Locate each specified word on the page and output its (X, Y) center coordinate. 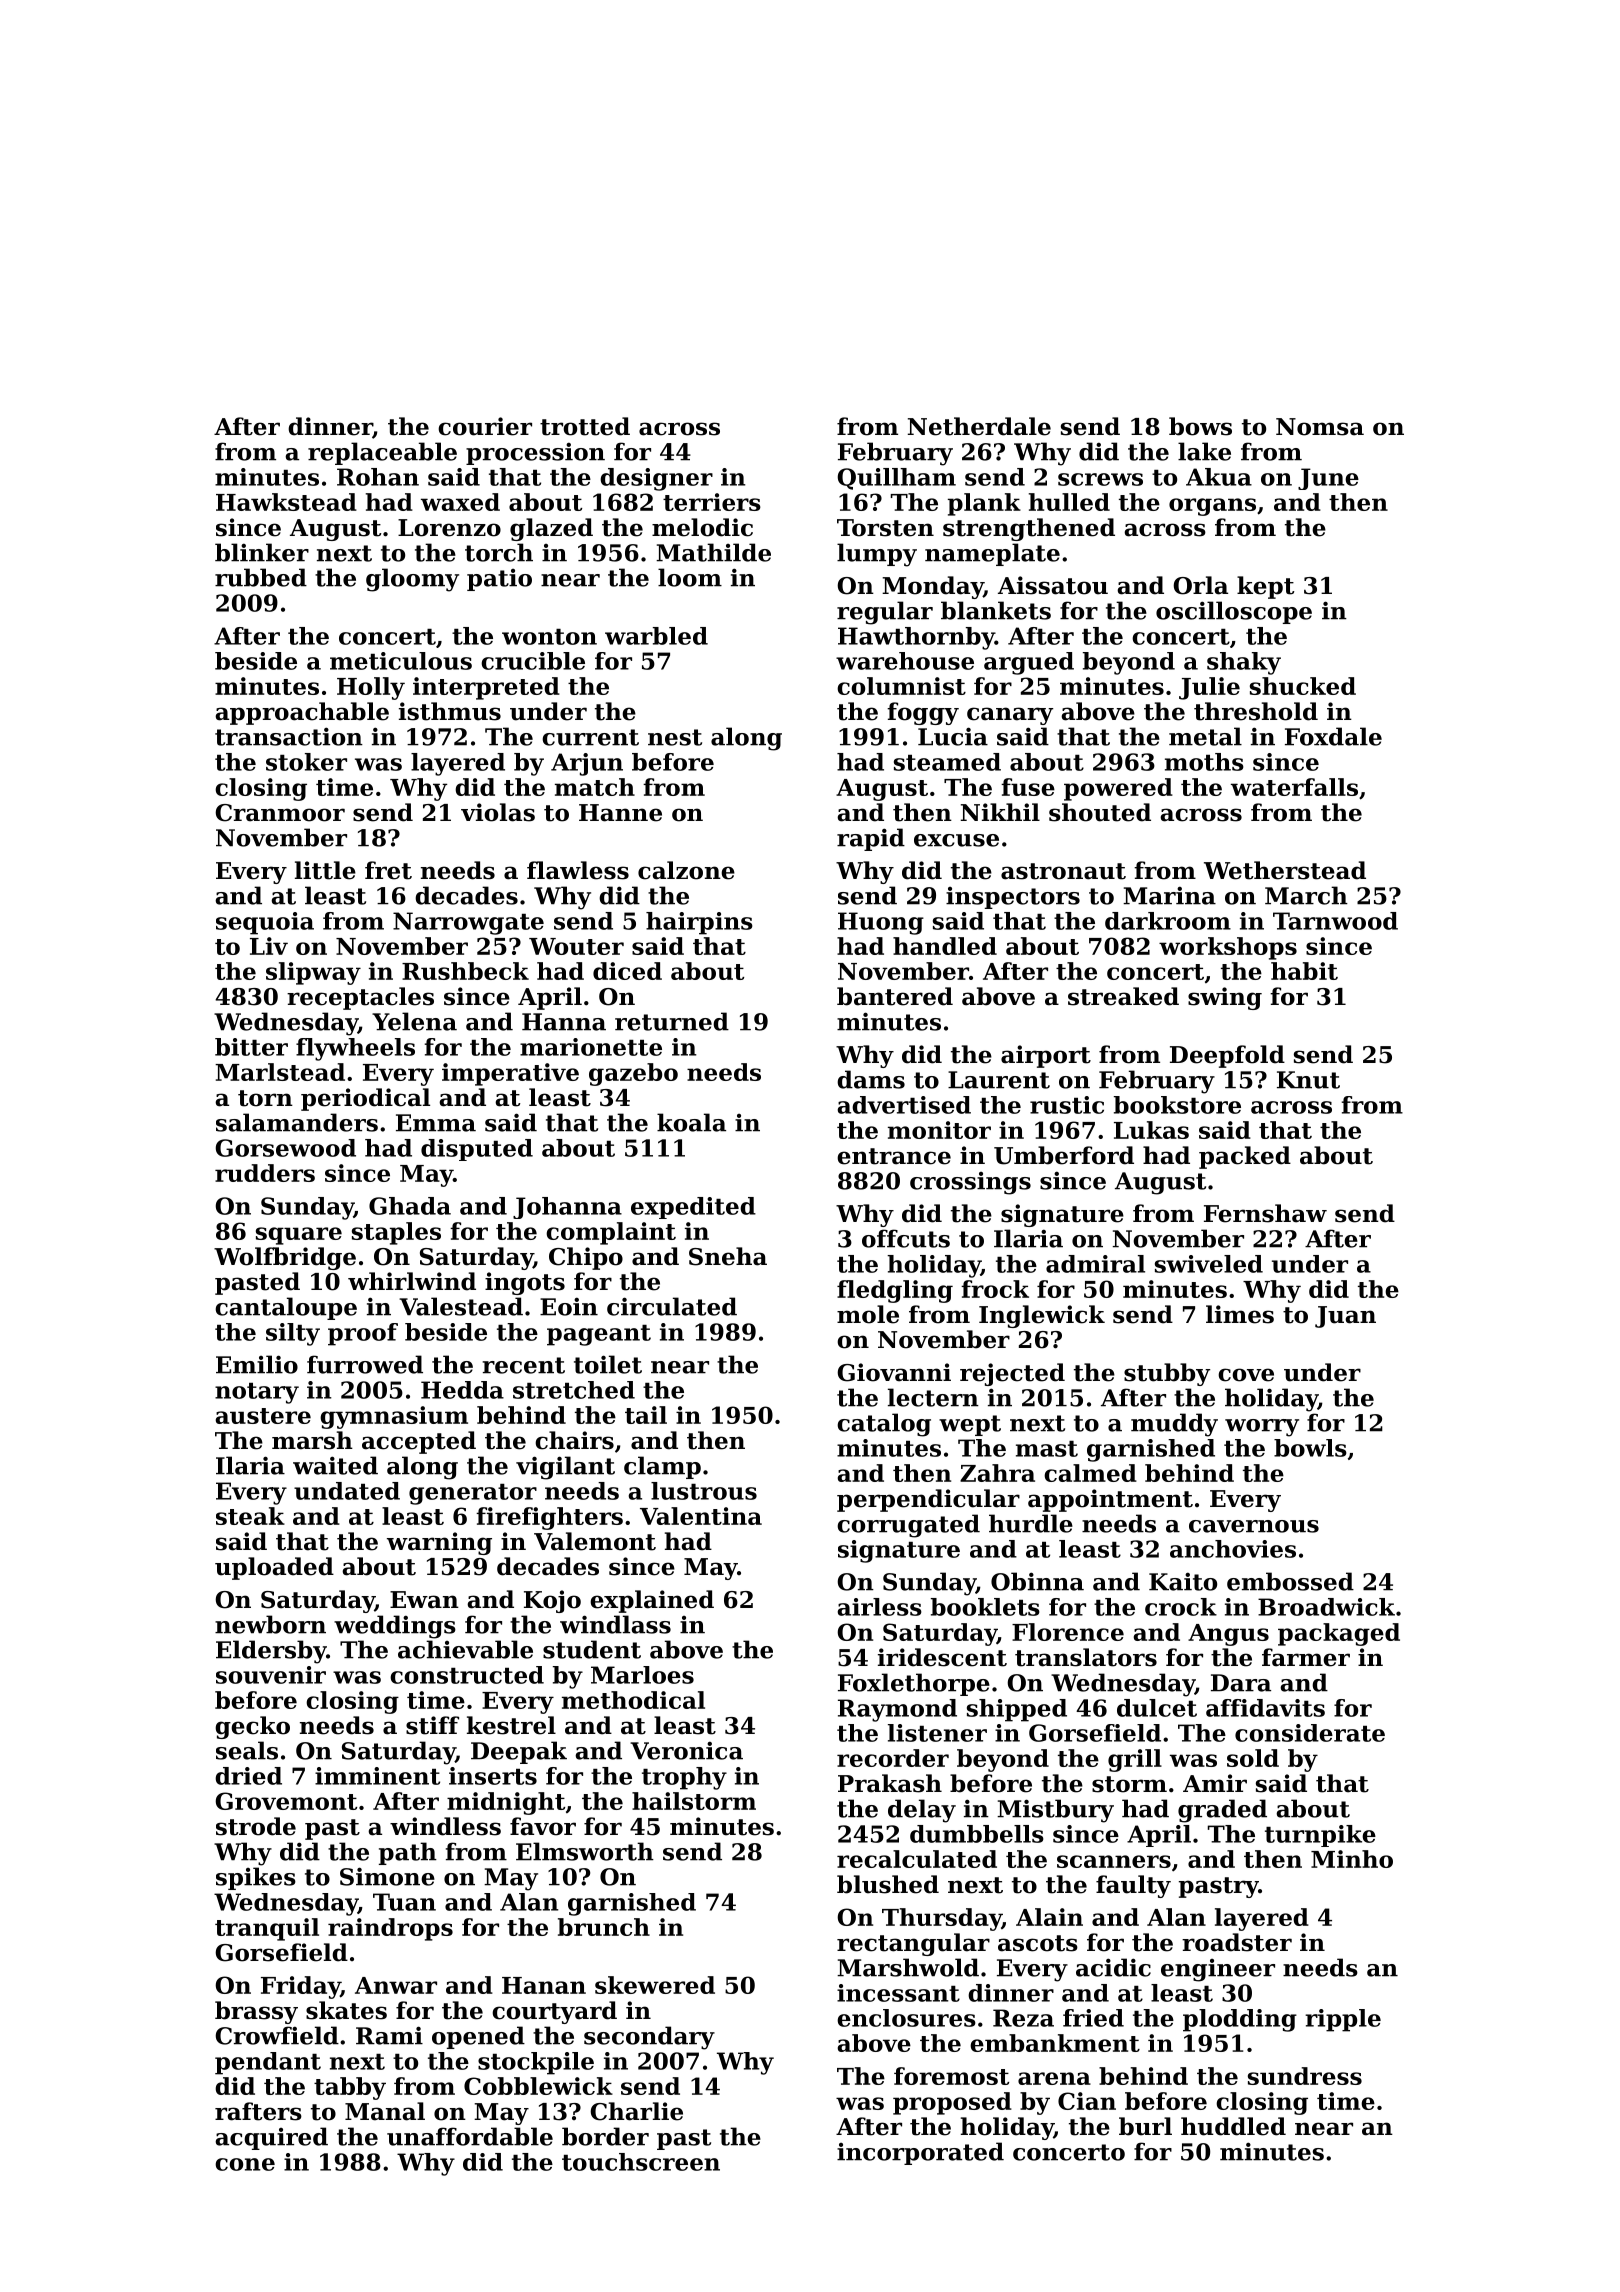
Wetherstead (1285, 870)
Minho (1352, 1859)
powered (1118, 789)
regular (885, 613)
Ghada (410, 1206)
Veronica (686, 1750)
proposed (952, 2103)
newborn (270, 1624)
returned (672, 1021)
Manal (385, 2111)
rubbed (261, 577)
